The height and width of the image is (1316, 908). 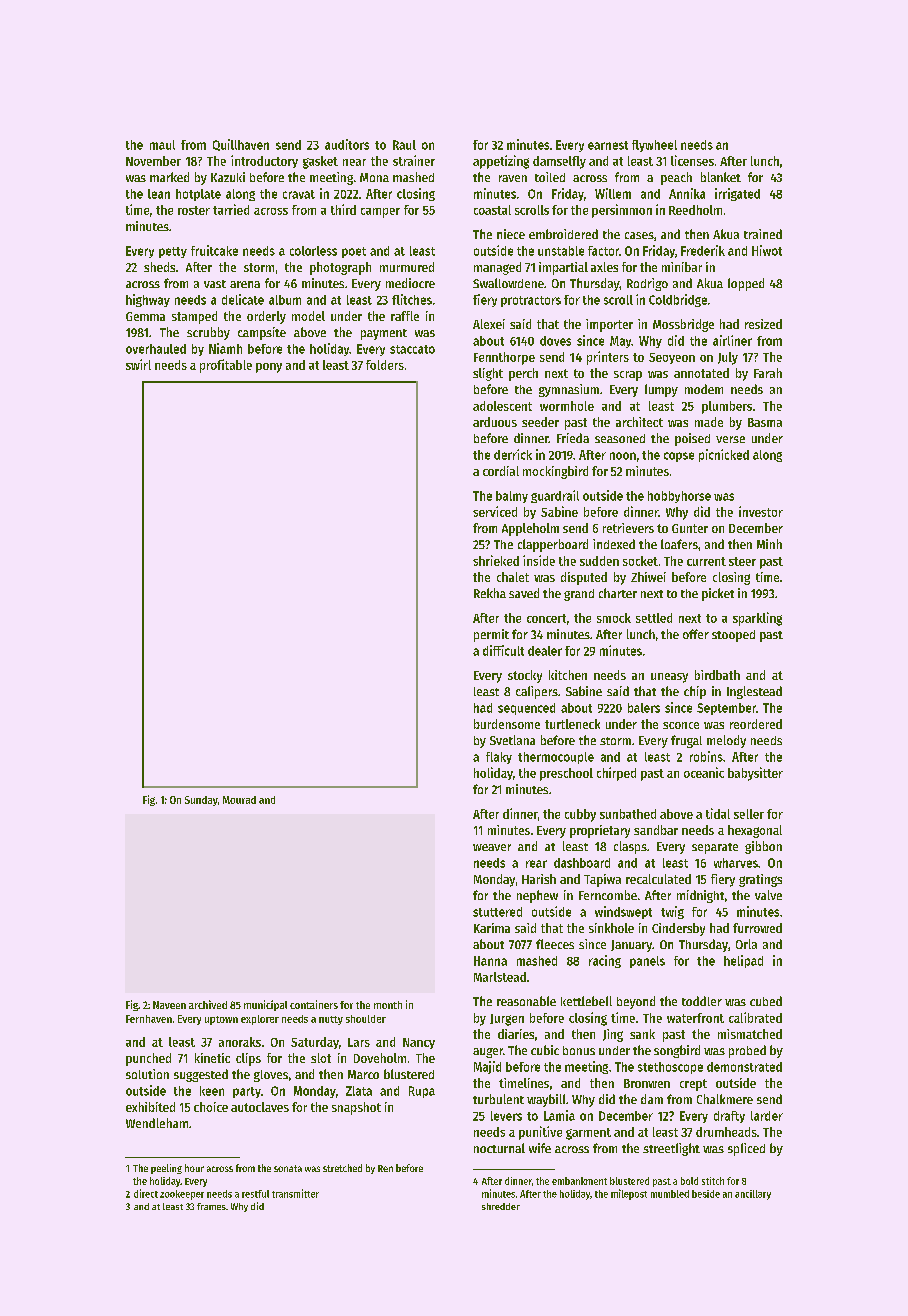 I want to click on direct, so click(x=146, y=1193).
